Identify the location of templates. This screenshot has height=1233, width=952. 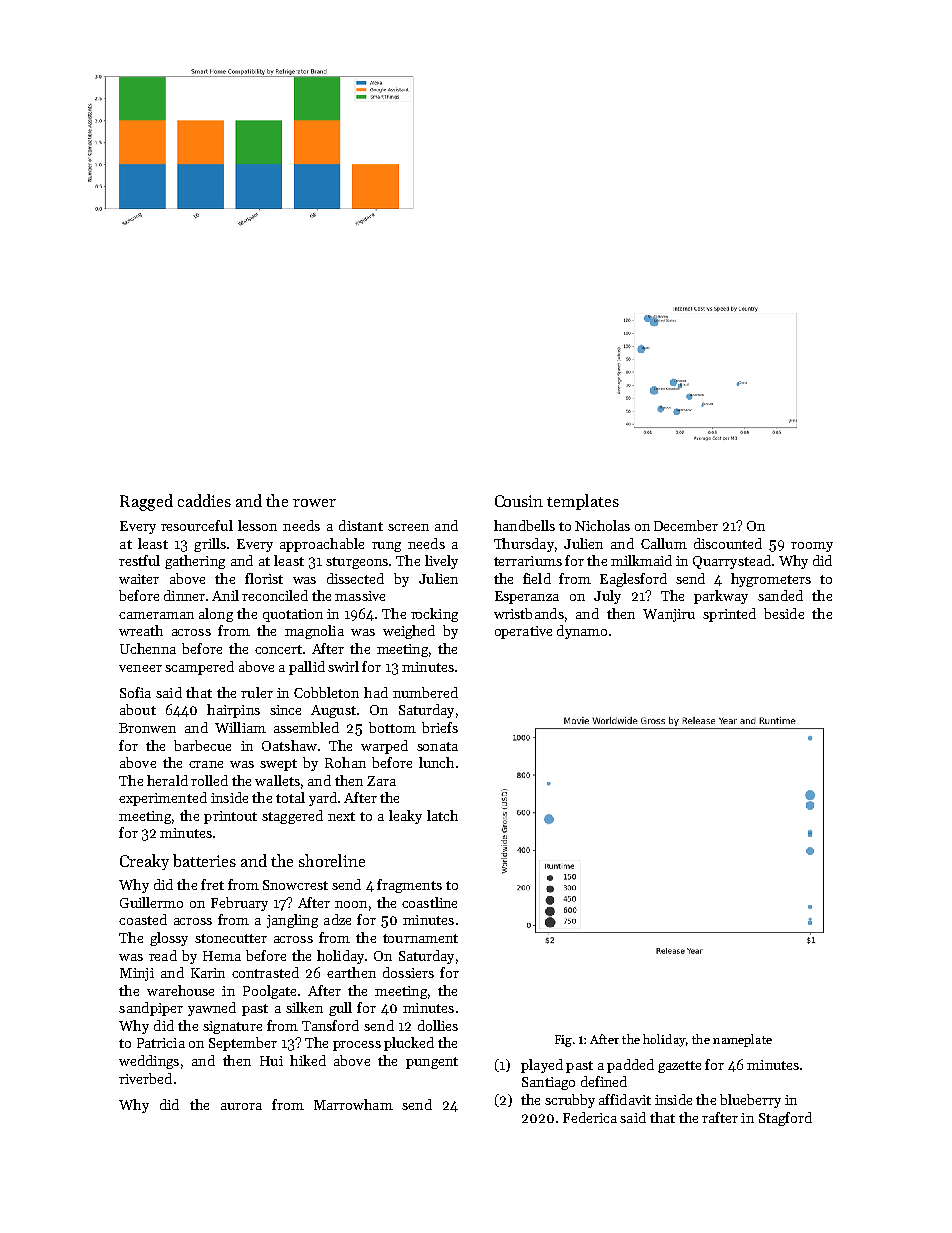
(583, 502).
